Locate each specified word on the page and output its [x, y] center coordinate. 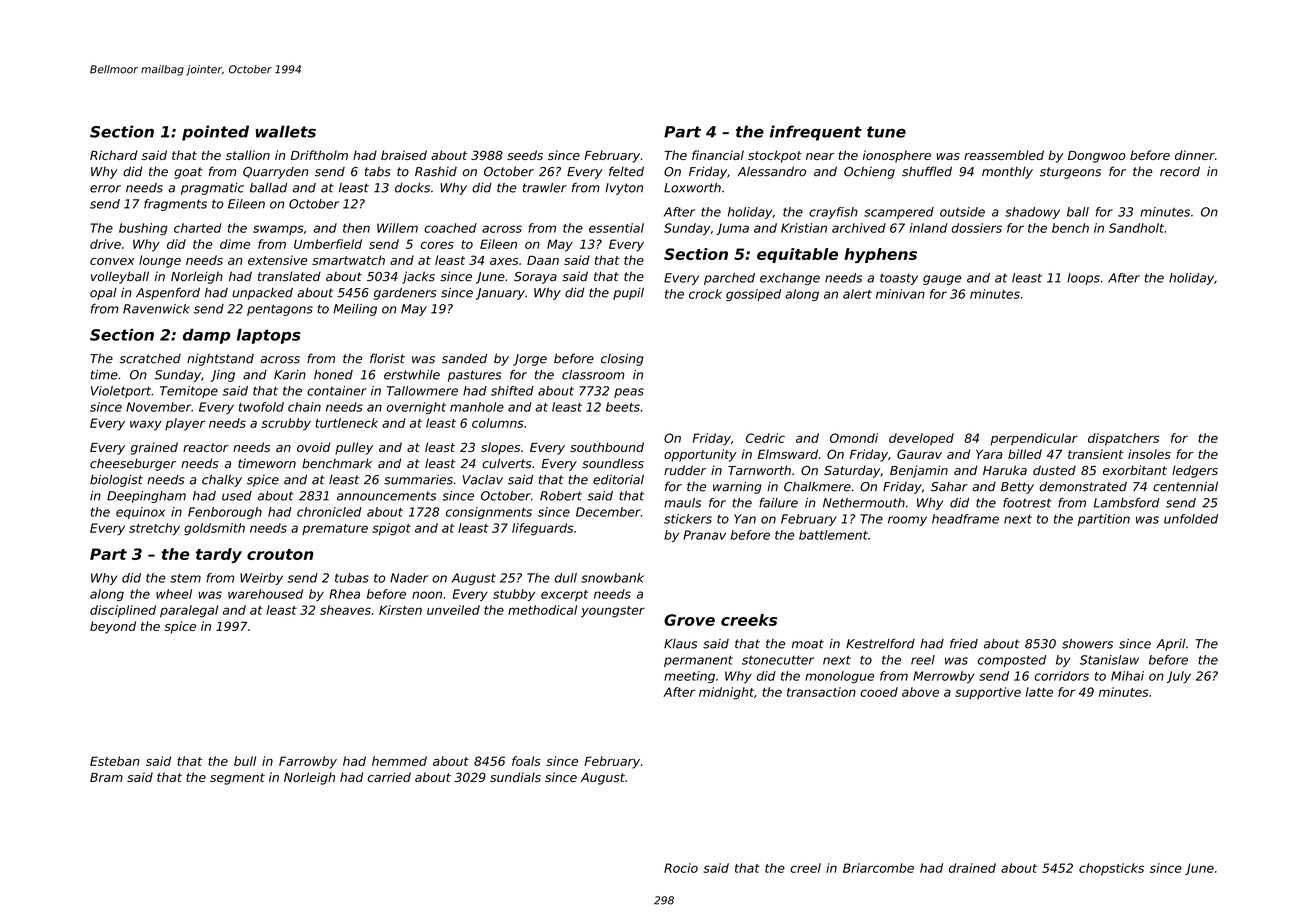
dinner [1195, 155]
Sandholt [1136, 228]
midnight [726, 693]
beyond [113, 627]
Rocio [681, 868]
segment [237, 779]
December [608, 512]
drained [972, 868]
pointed [215, 133]
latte [1039, 692]
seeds [525, 155]
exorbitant [1135, 470]
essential [616, 228]
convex [112, 261]
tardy [219, 555]
